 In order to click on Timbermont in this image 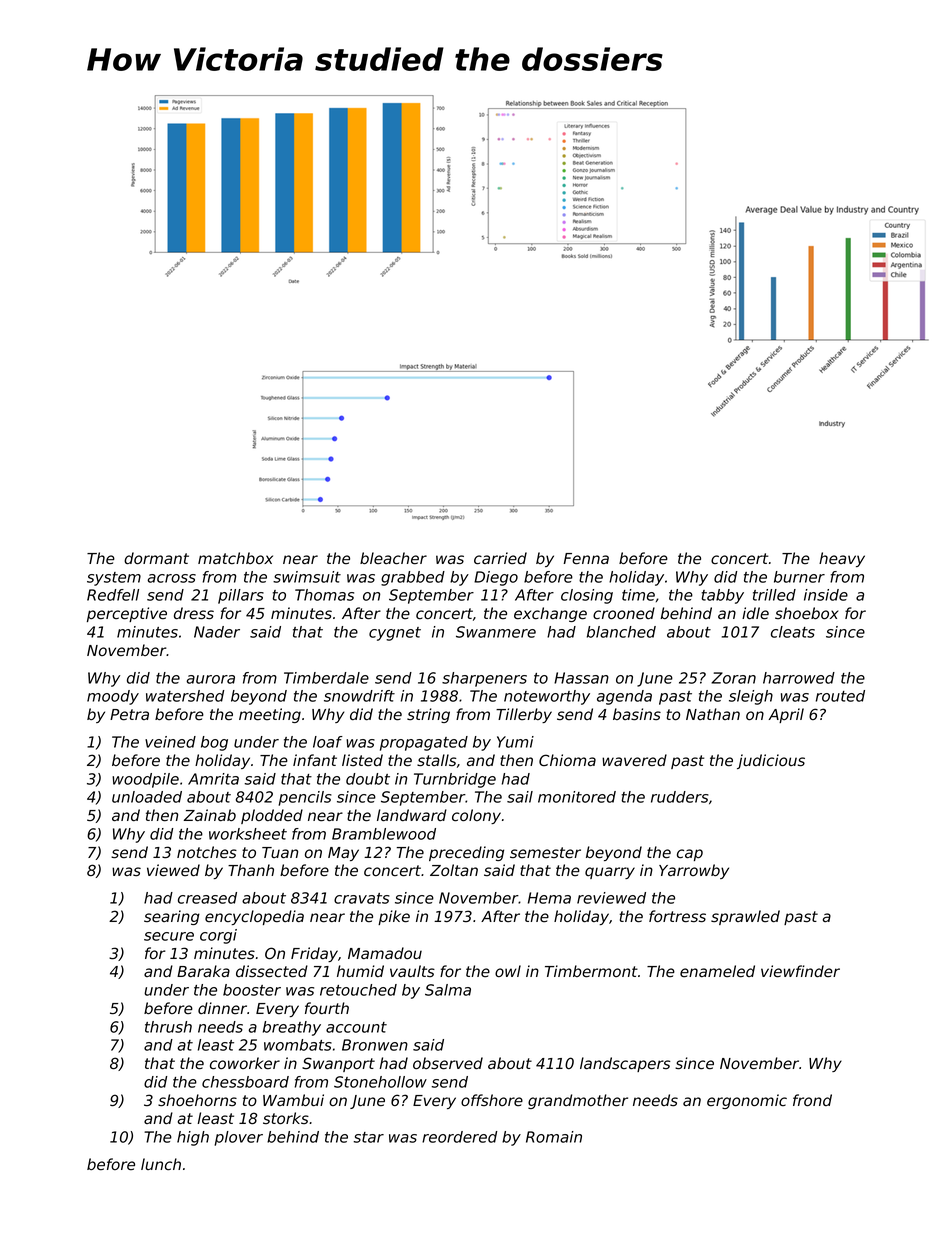, I will do `click(591, 971)`.
